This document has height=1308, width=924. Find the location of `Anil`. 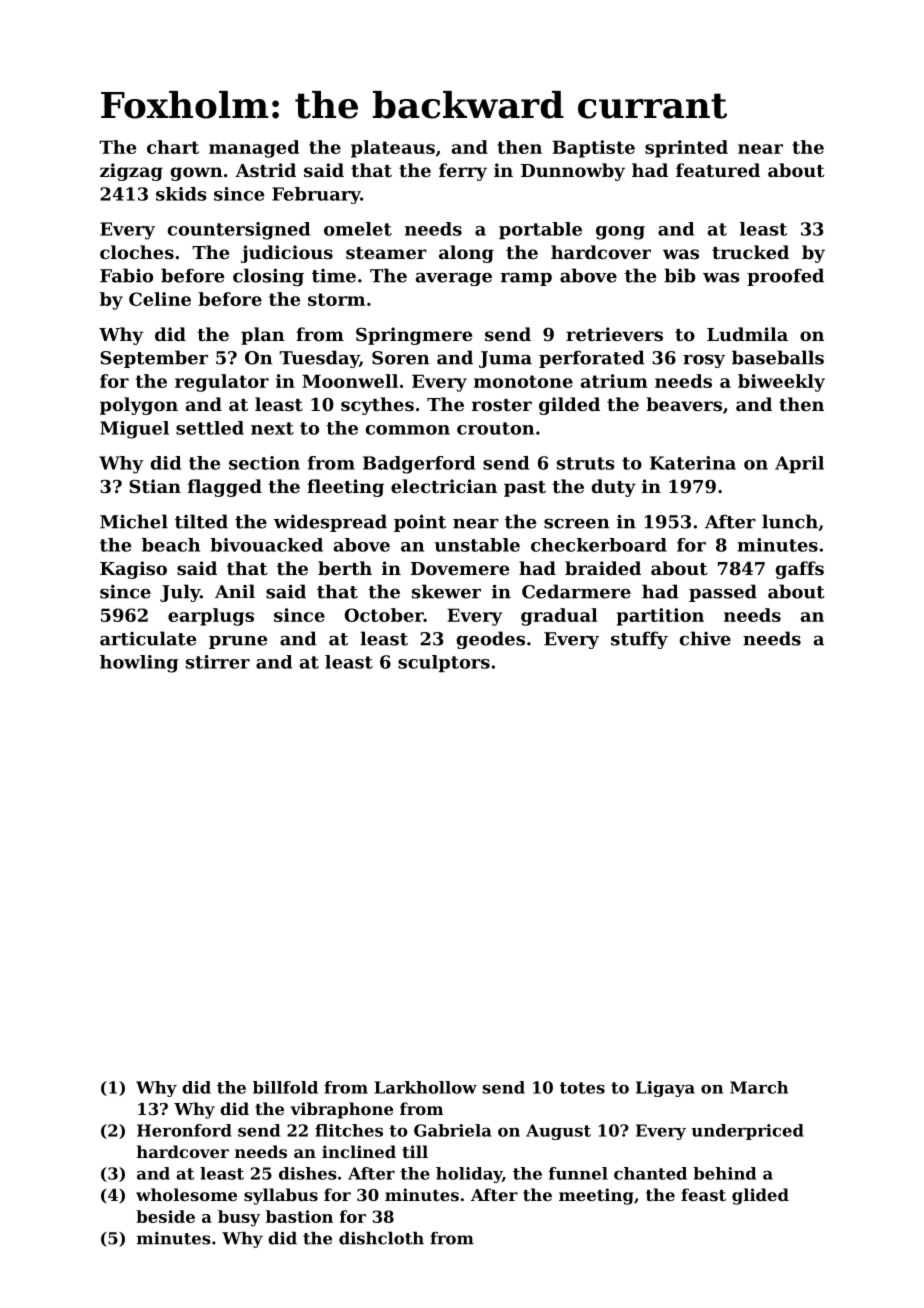

Anil is located at coordinates (235, 591).
